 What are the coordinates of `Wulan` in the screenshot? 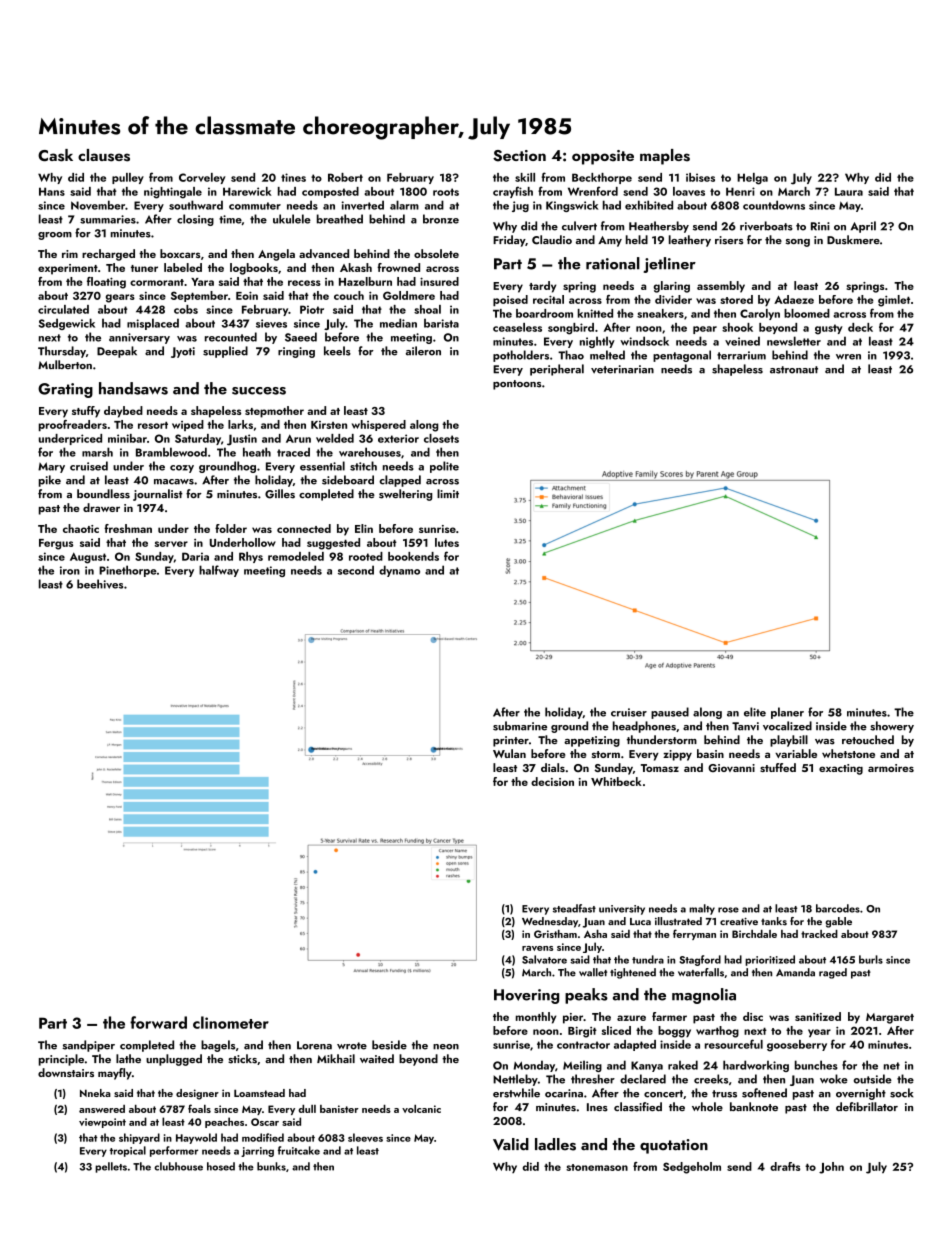 It's located at (509, 753).
